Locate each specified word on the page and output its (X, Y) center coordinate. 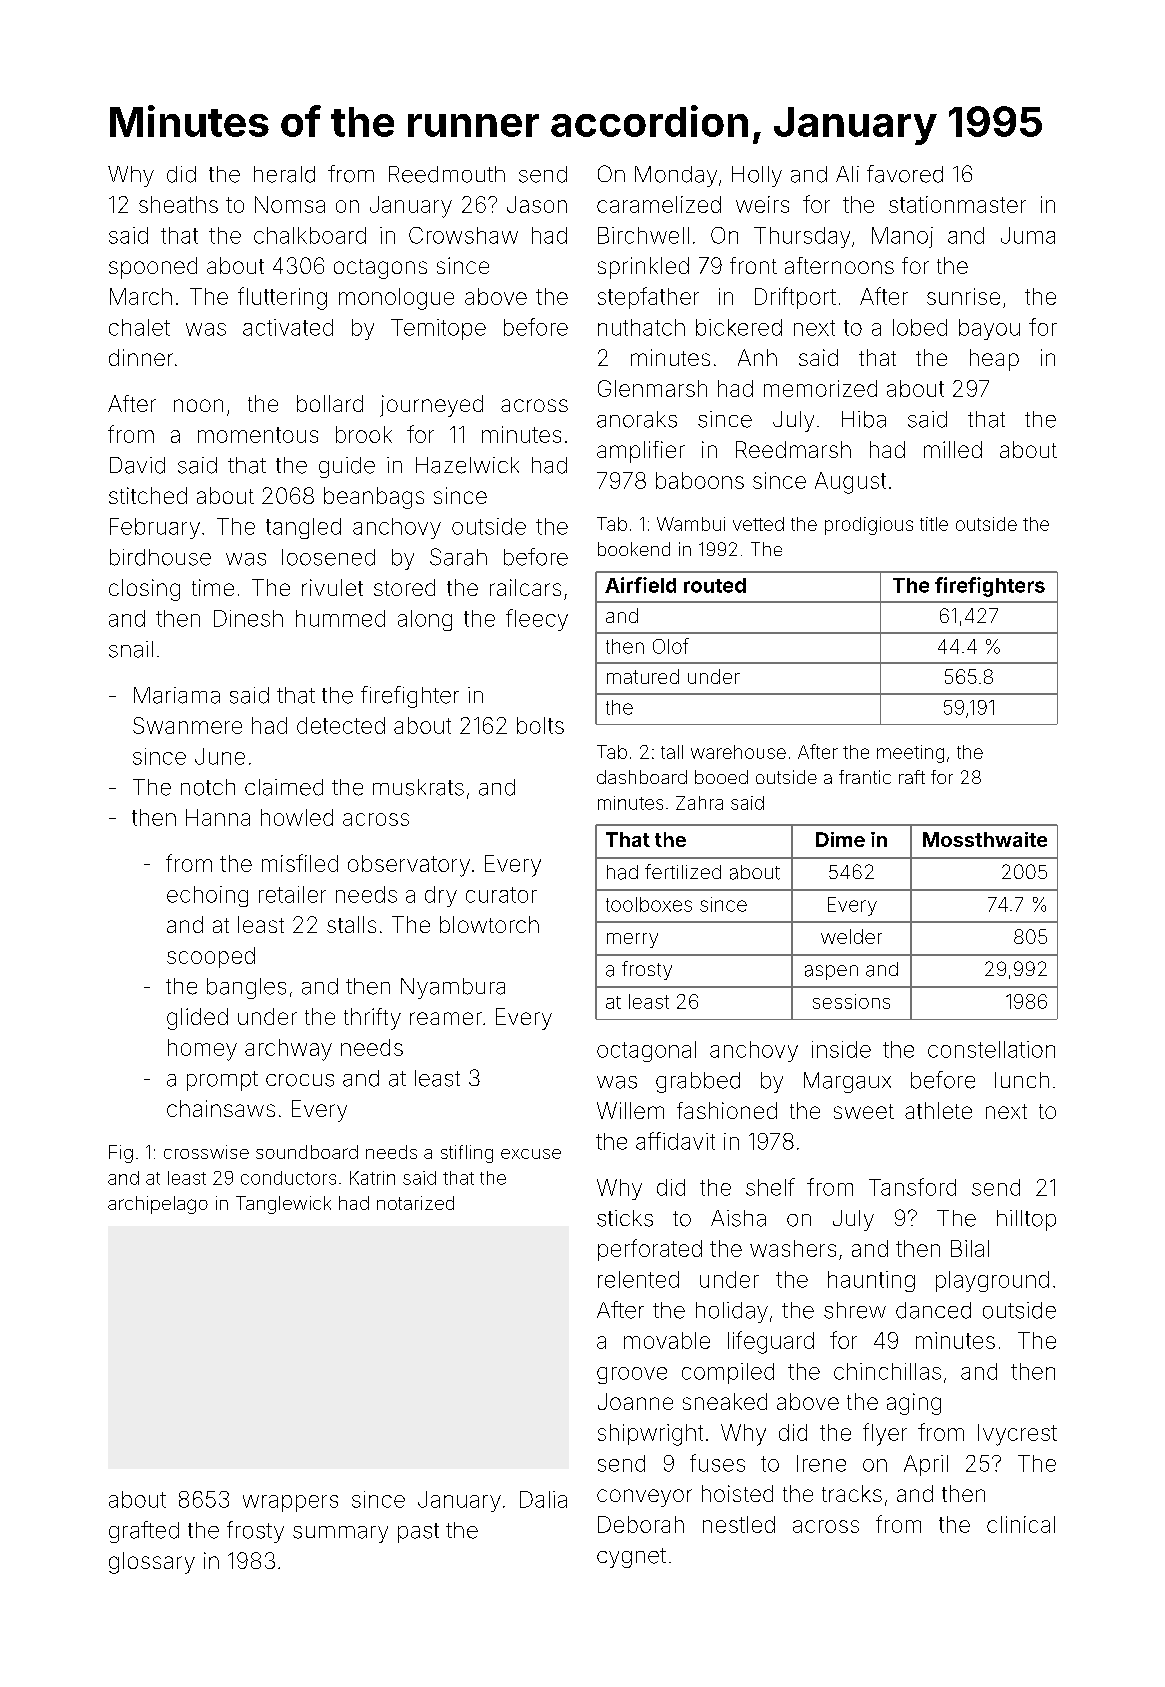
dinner (141, 357)
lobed (920, 327)
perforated (650, 1250)
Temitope (438, 329)
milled (953, 449)
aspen (831, 972)
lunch (1022, 1080)
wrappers (290, 1503)
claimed (284, 787)
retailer (292, 894)
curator (501, 895)
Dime (840, 839)
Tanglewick (283, 1205)
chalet (139, 327)
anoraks (637, 419)
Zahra (699, 803)
